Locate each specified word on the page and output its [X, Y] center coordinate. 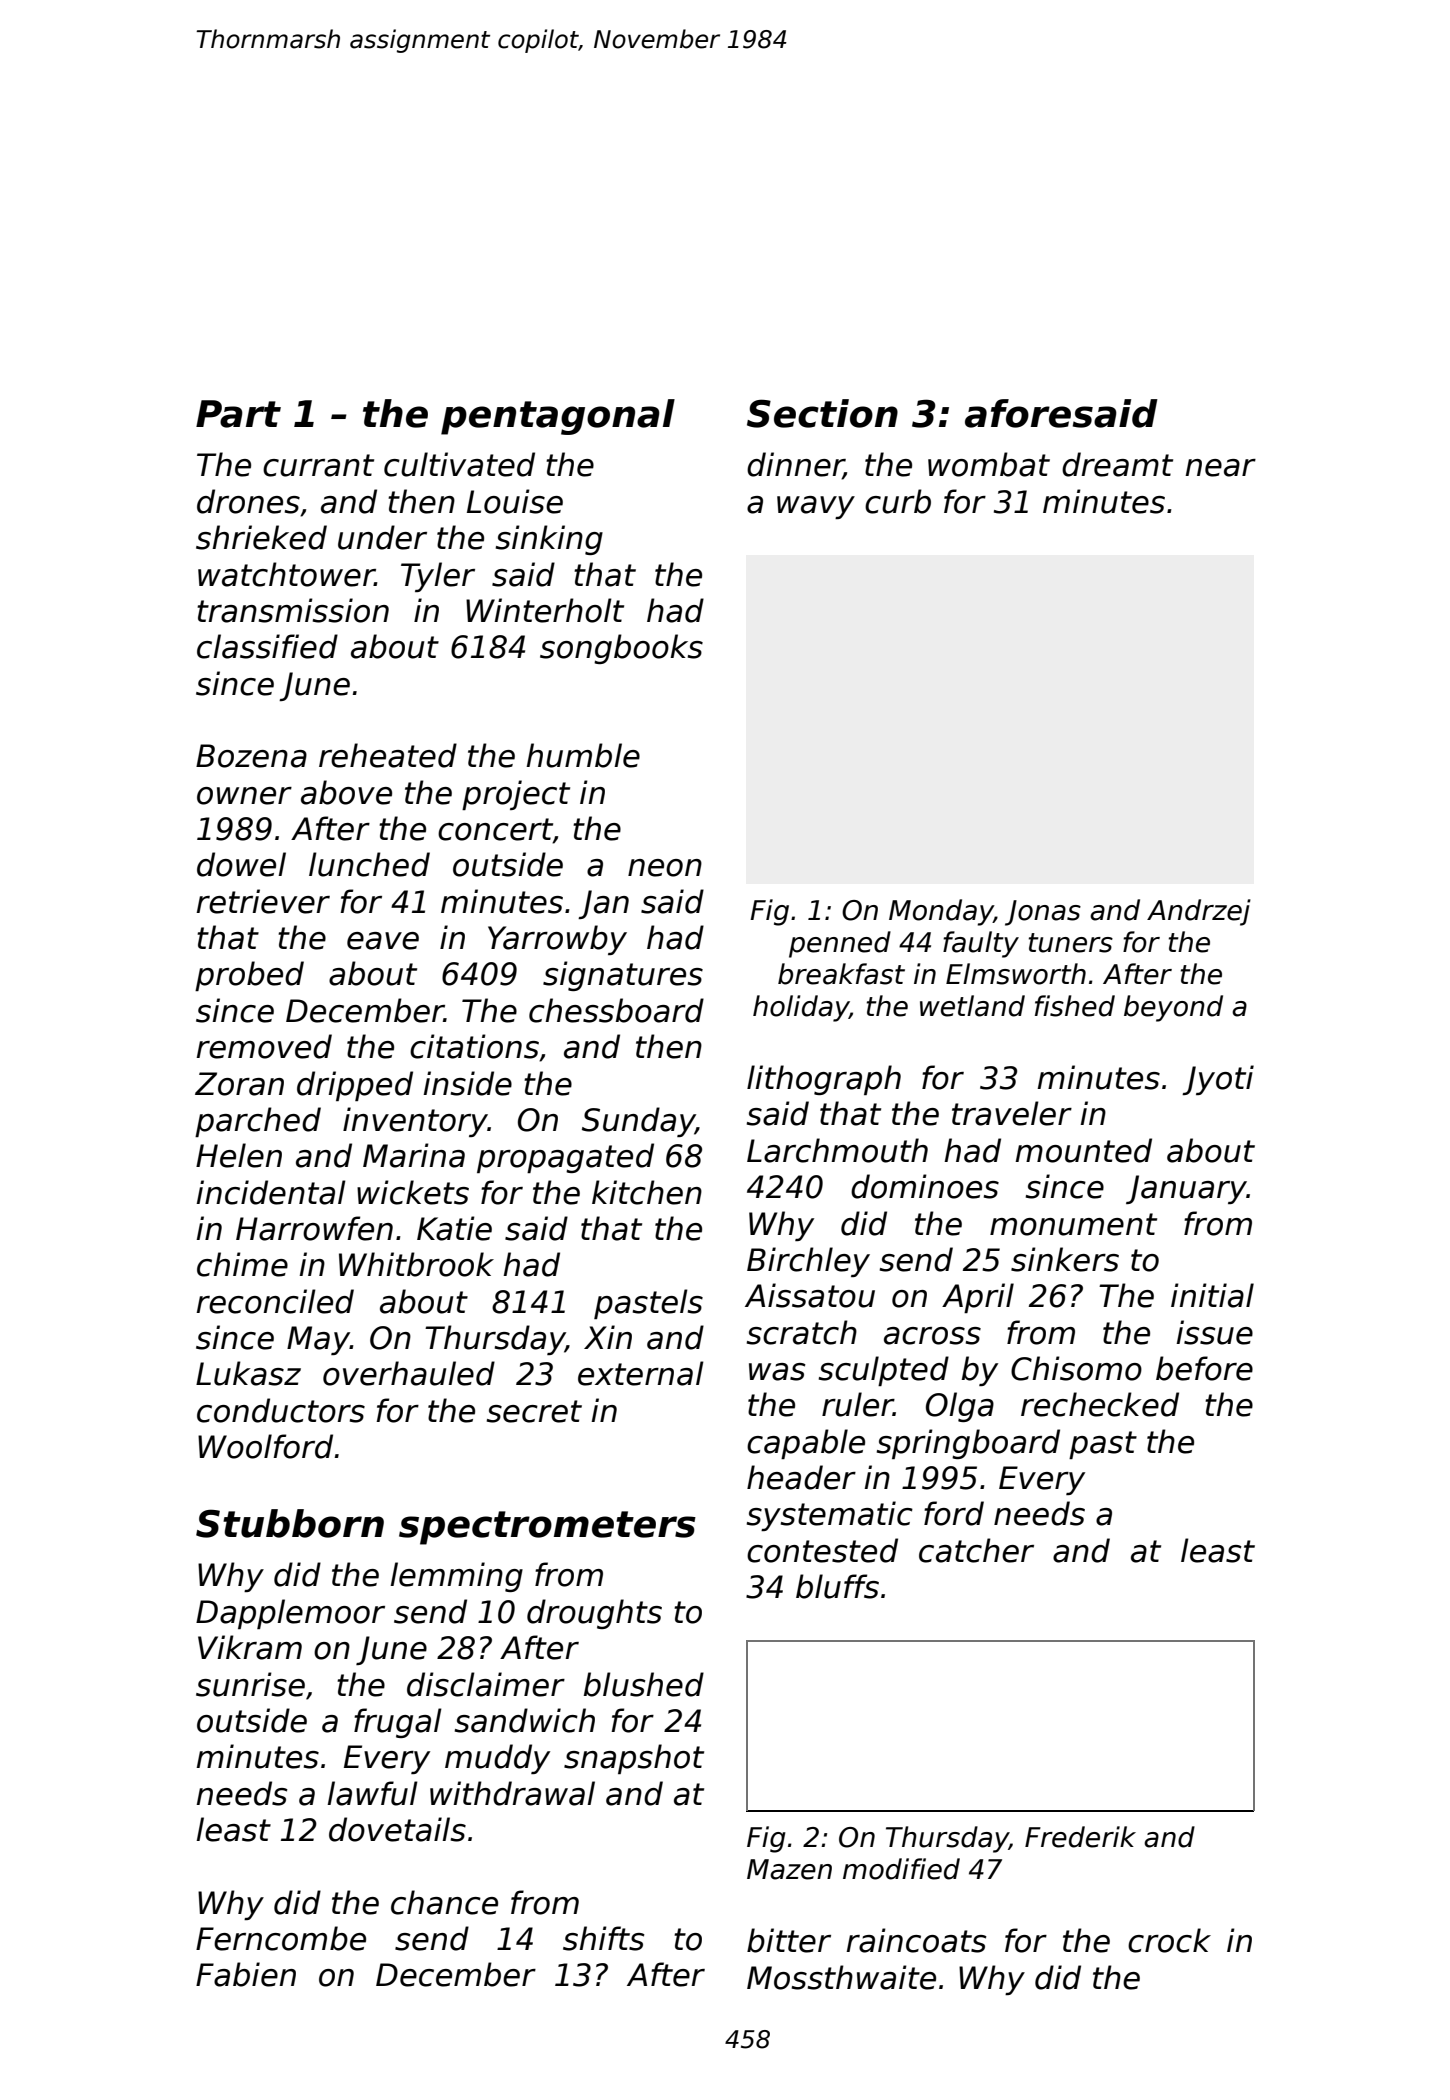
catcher [976, 1550]
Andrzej [1199, 912]
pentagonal [558, 417]
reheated [388, 755]
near [1220, 468]
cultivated [459, 464]
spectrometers [547, 1528]
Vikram [250, 1647]
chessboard [616, 1010]
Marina [414, 1155]
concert [495, 830]
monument [1073, 1224]
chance [444, 1902]
